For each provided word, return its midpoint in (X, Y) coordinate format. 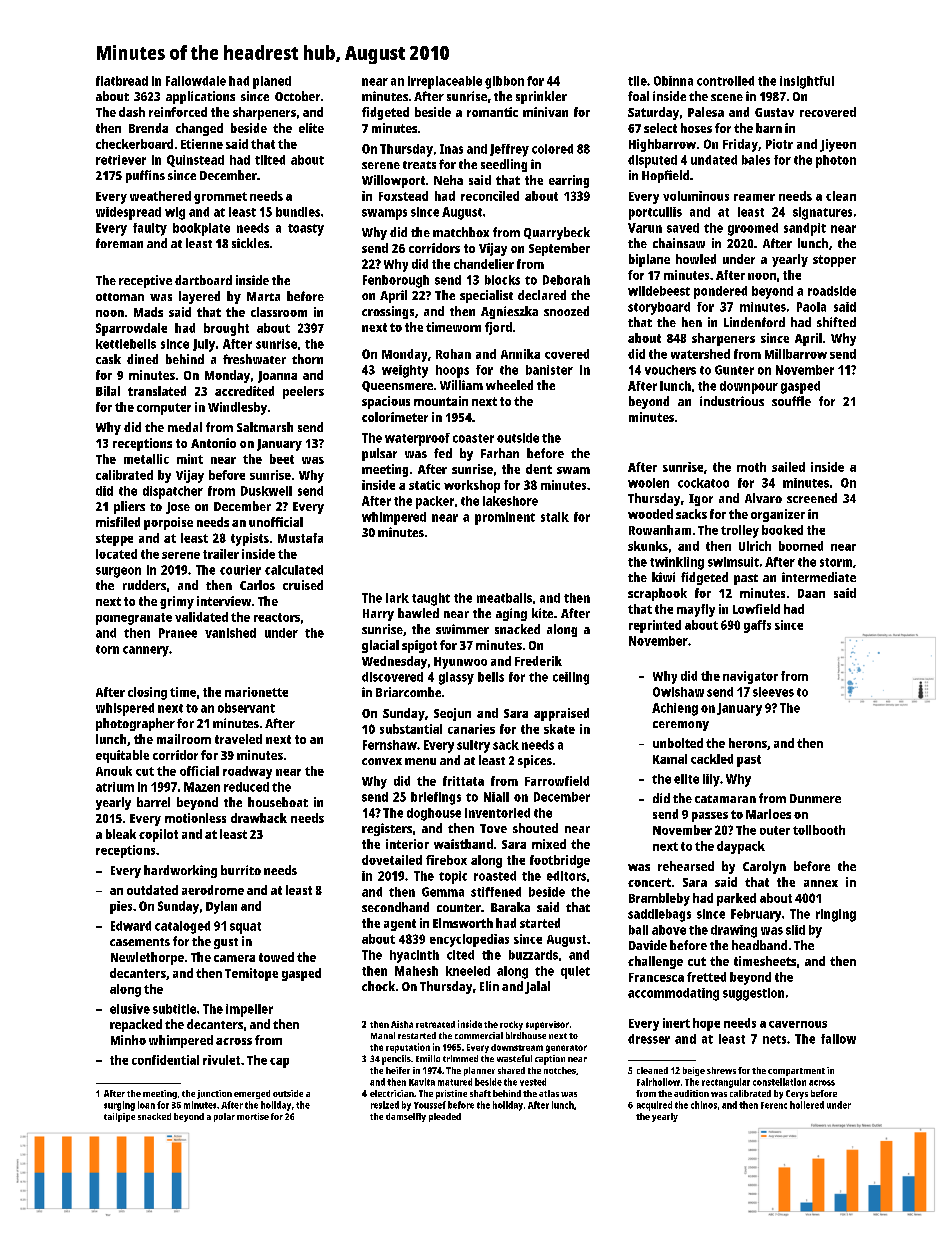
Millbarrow (796, 354)
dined (142, 359)
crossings (388, 312)
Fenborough (396, 281)
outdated (152, 890)
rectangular (726, 1083)
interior (407, 844)
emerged (252, 1094)
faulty (150, 229)
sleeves (773, 692)
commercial (479, 1035)
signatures (822, 213)
